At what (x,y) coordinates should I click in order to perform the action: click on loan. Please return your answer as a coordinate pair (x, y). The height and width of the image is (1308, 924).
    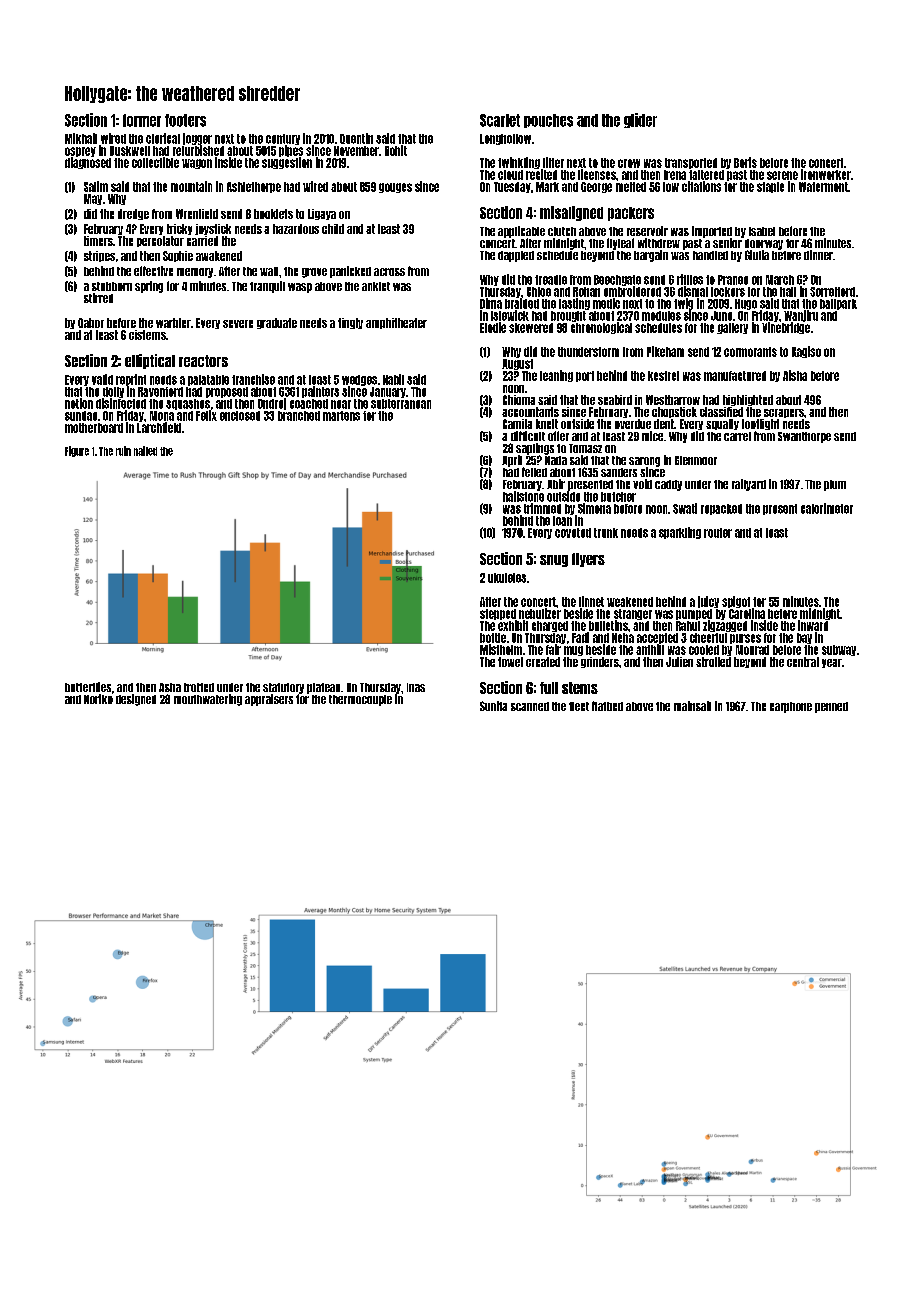
    Looking at the image, I should click on (562, 521).
